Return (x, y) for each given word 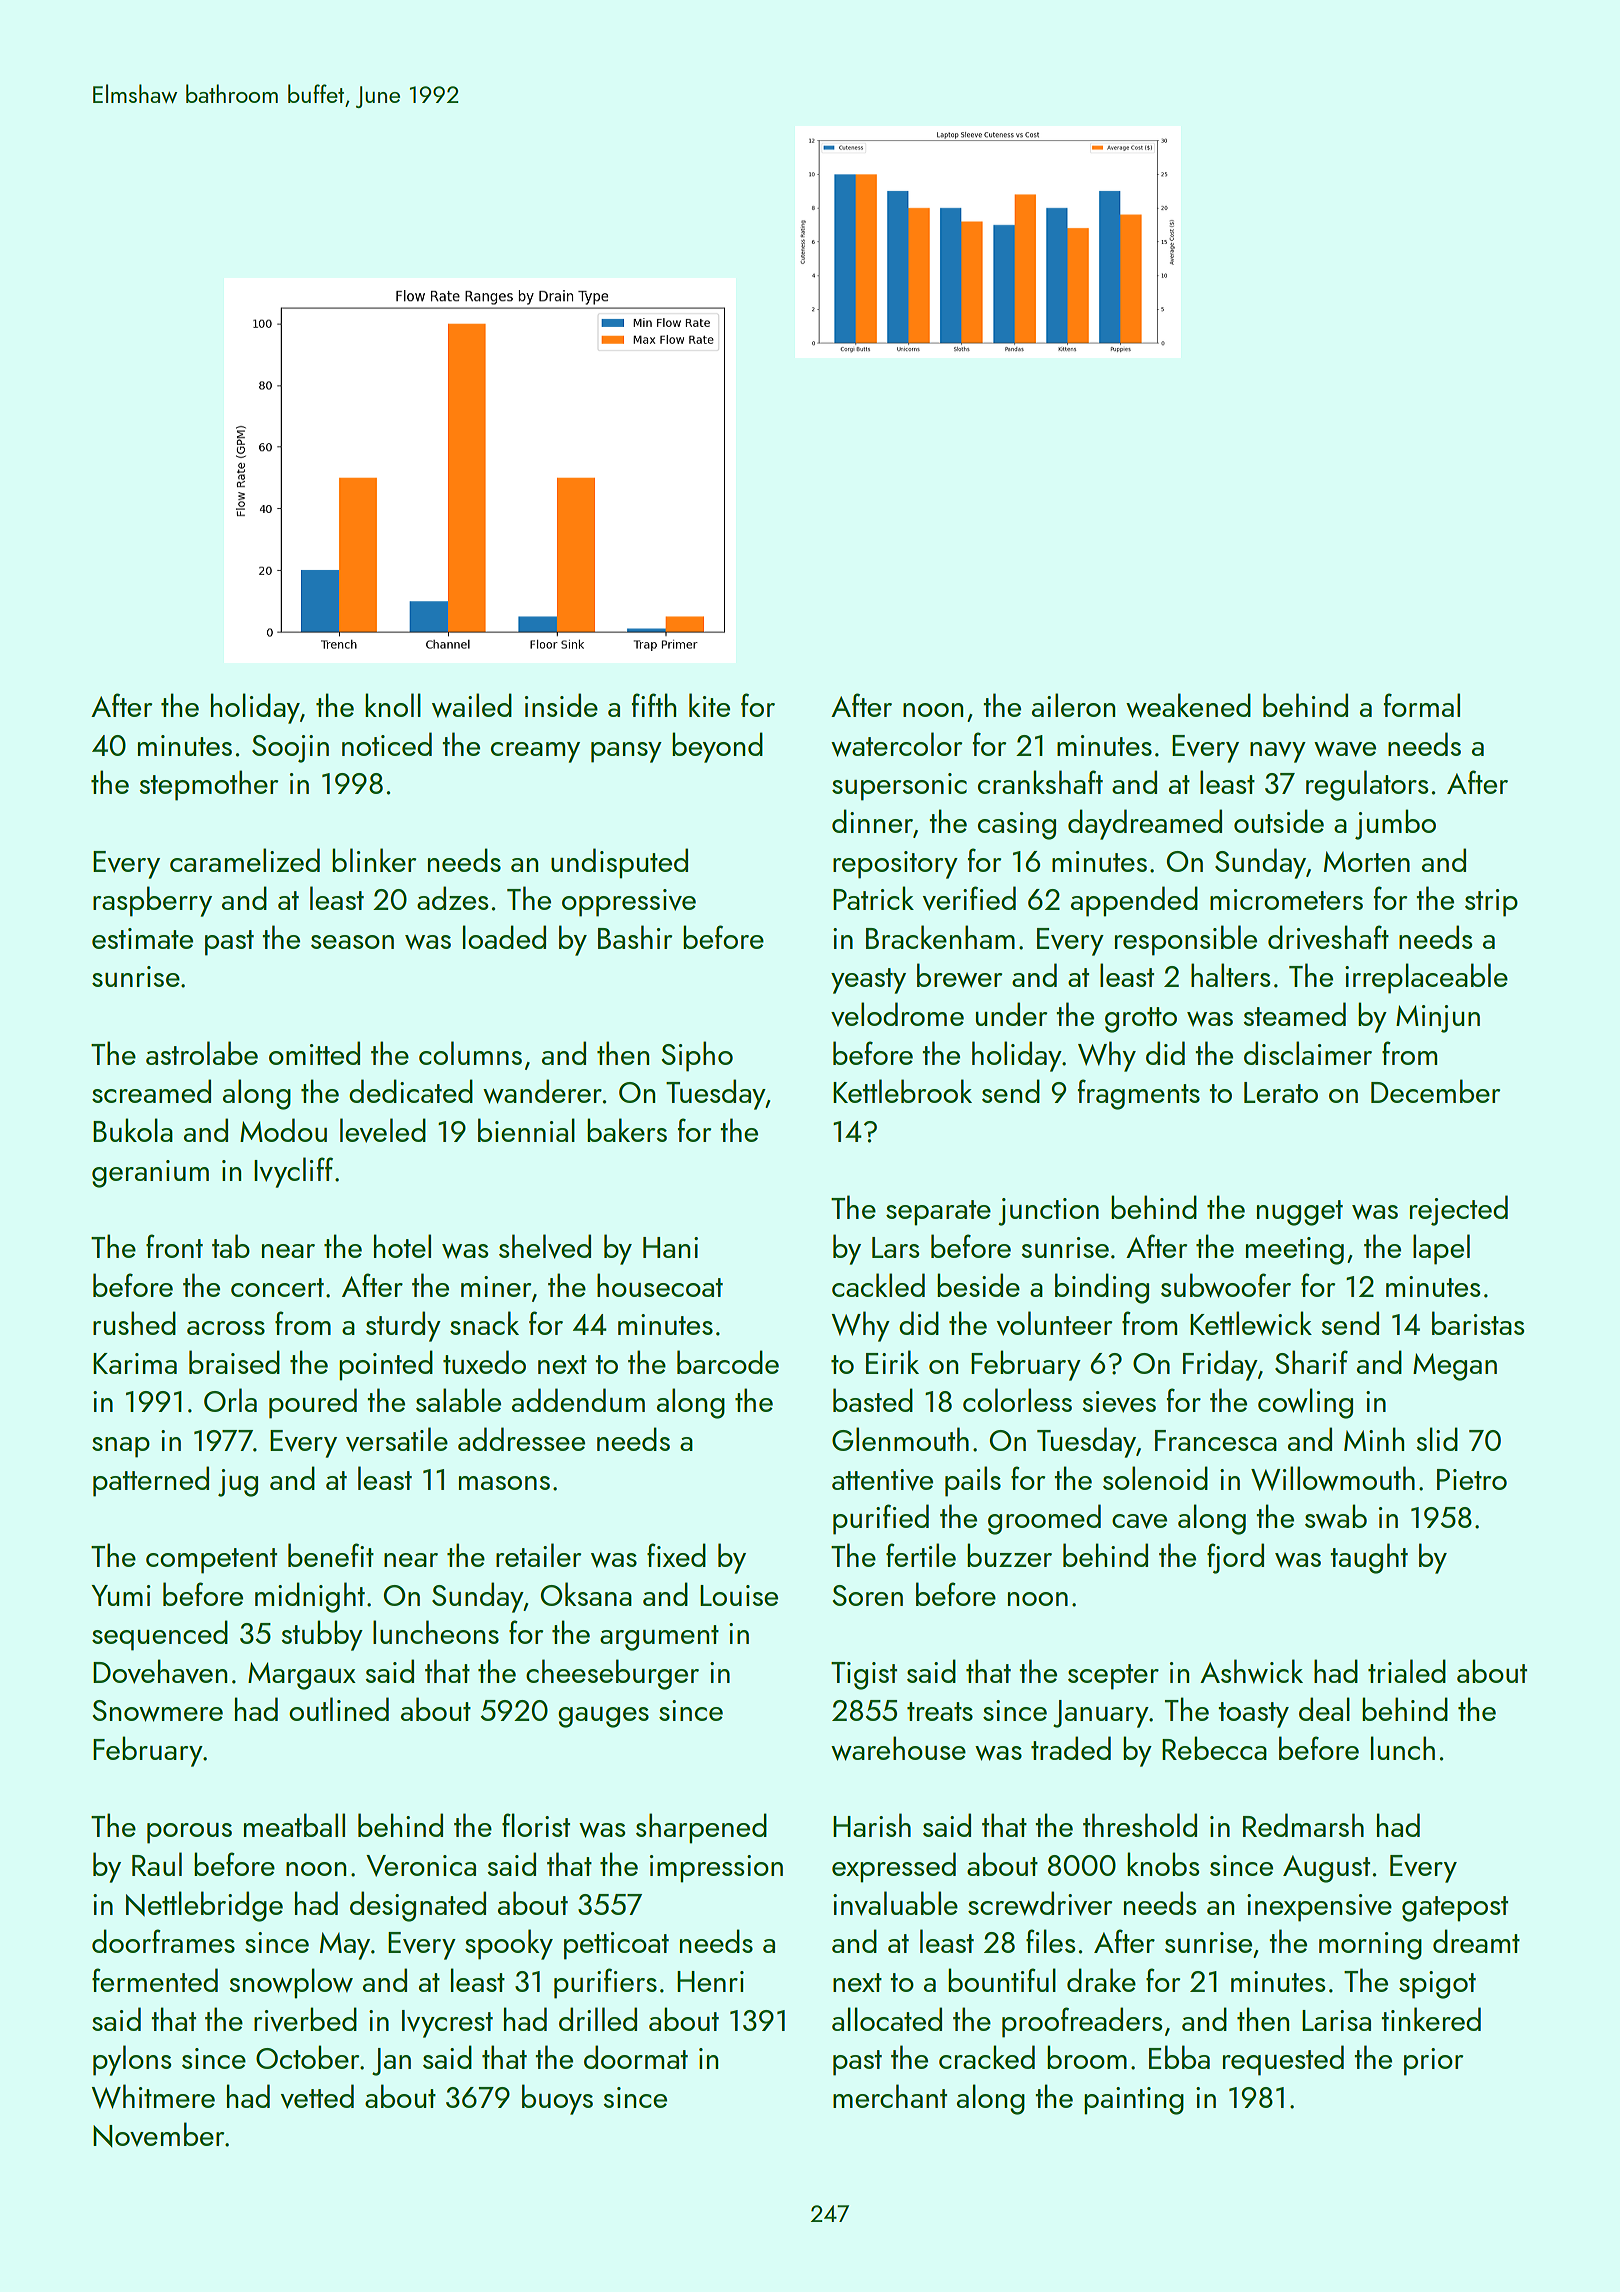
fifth (653, 705)
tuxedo (484, 1362)
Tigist (864, 1676)
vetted (317, 2096)
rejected (1459, 1210)
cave (1139, 1521)
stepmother (208, 785)
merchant (890, 2096)
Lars (895, 1247)
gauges (603, 1717)
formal (1421, 705)
